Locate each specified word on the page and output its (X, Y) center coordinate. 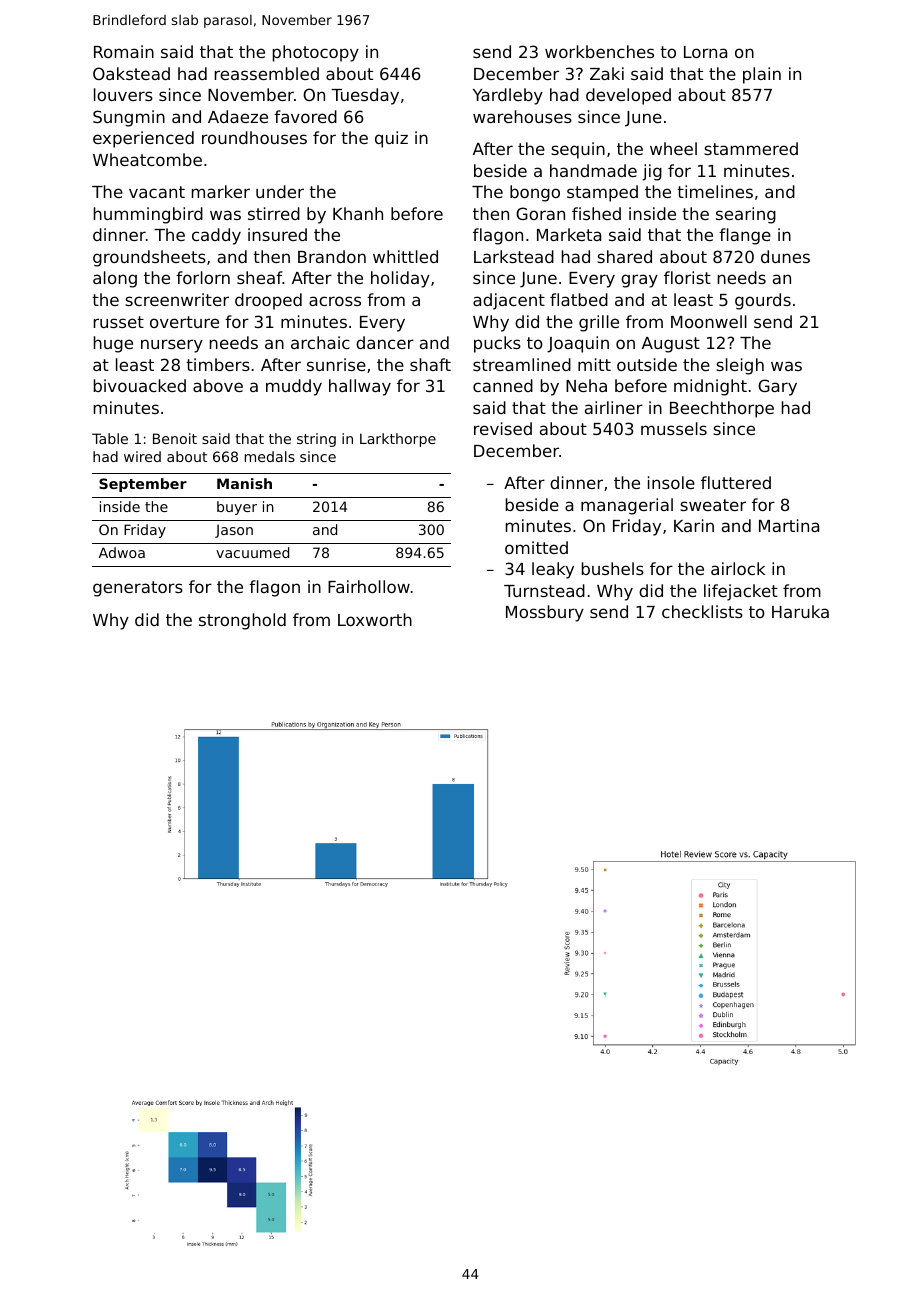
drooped (268, 301)
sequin (578, 150)
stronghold (242, 621)
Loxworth (375, 619)
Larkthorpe (398, 440)
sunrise (336, 364)
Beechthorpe (722, 409)
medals (270, 456)
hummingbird (148, 215)
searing (746, 215)
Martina (789, 525)
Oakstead (131, 73)
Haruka (800, 611)
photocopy (316, 53)
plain (762, 75)
